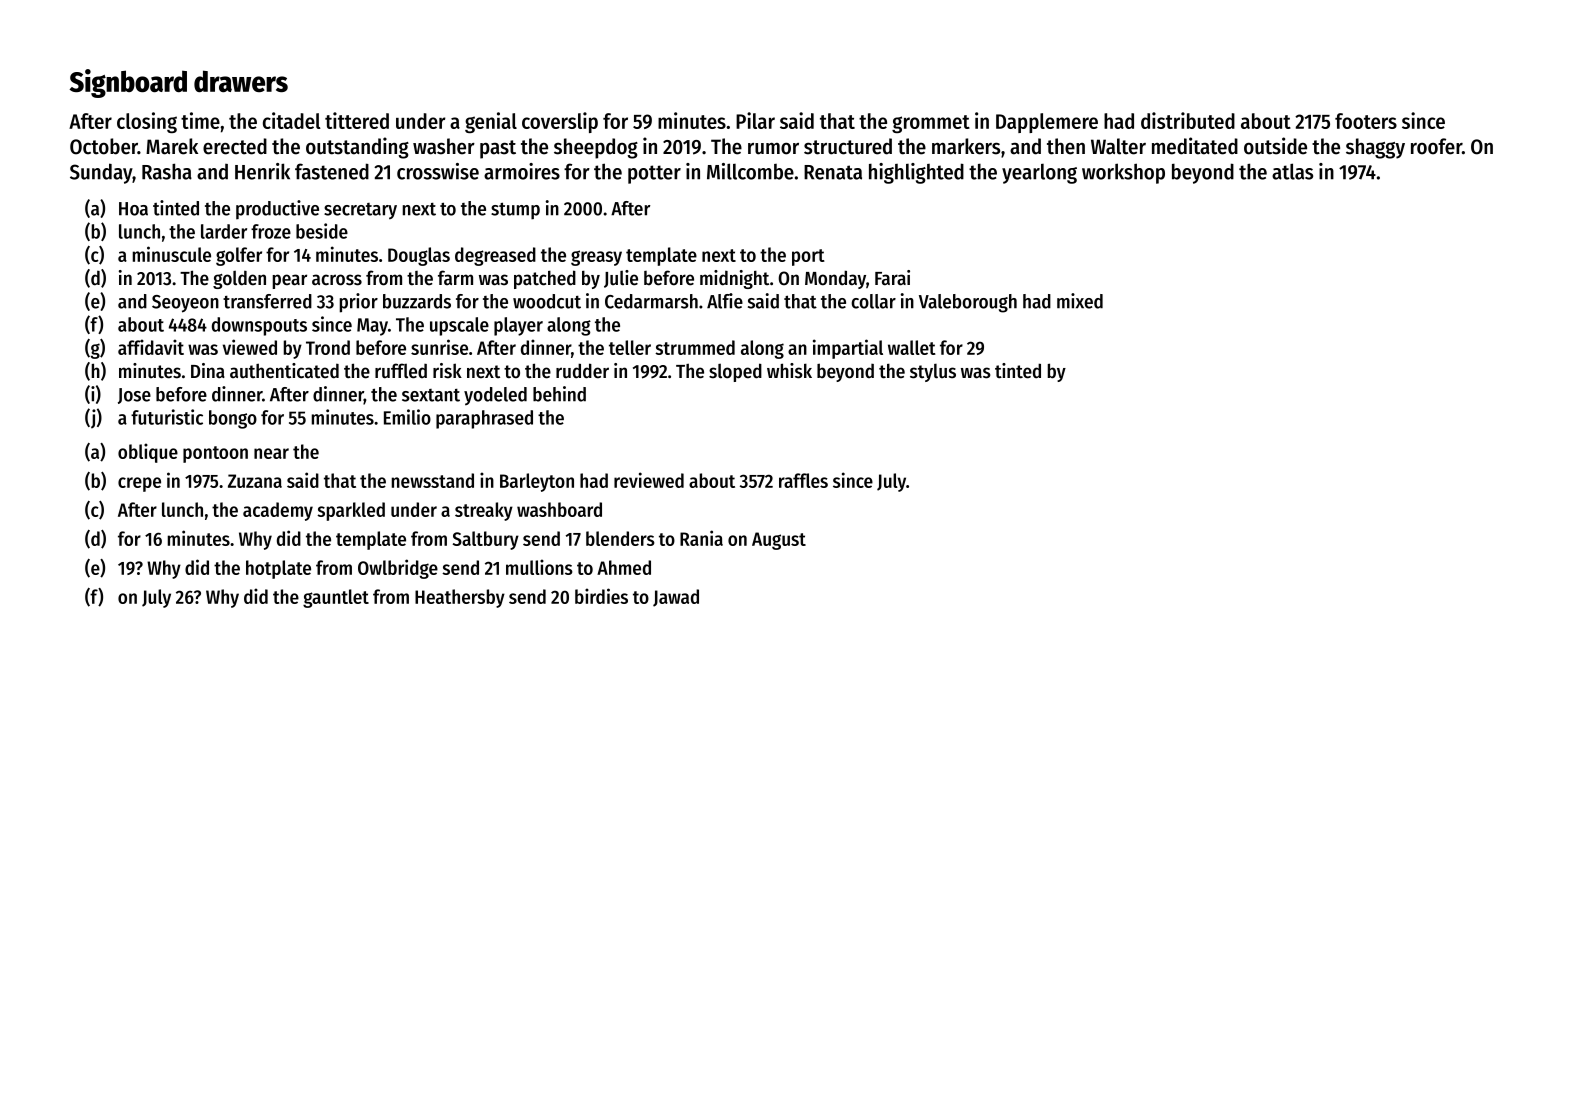 This screenshot has width=1584, height=1120. I want to click on impartial, so click(848, 349).
